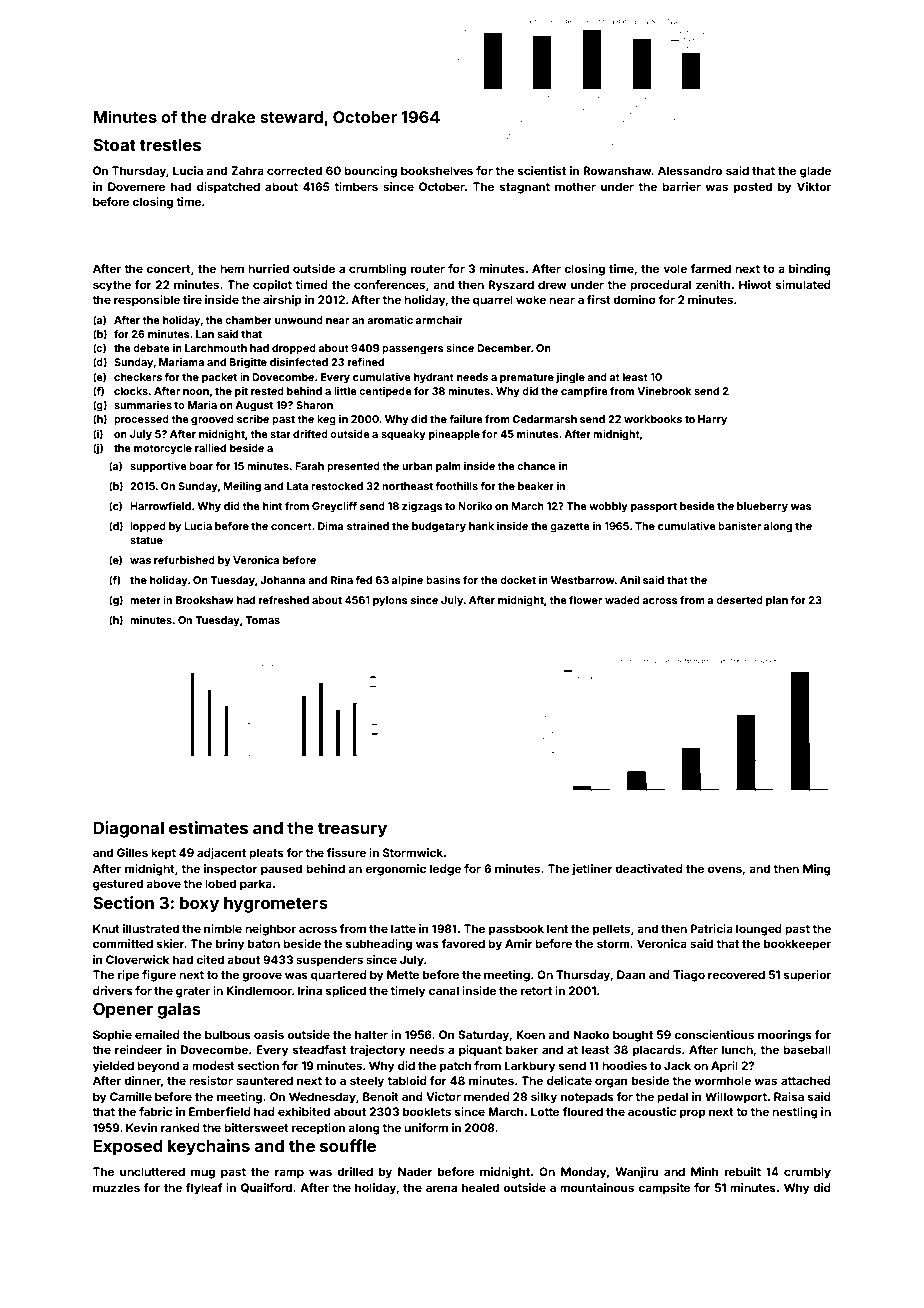  What do you see at coordinates (807, 1173) in the screenshot?
I see `crumbly` at bounding box center [807, 1173].
